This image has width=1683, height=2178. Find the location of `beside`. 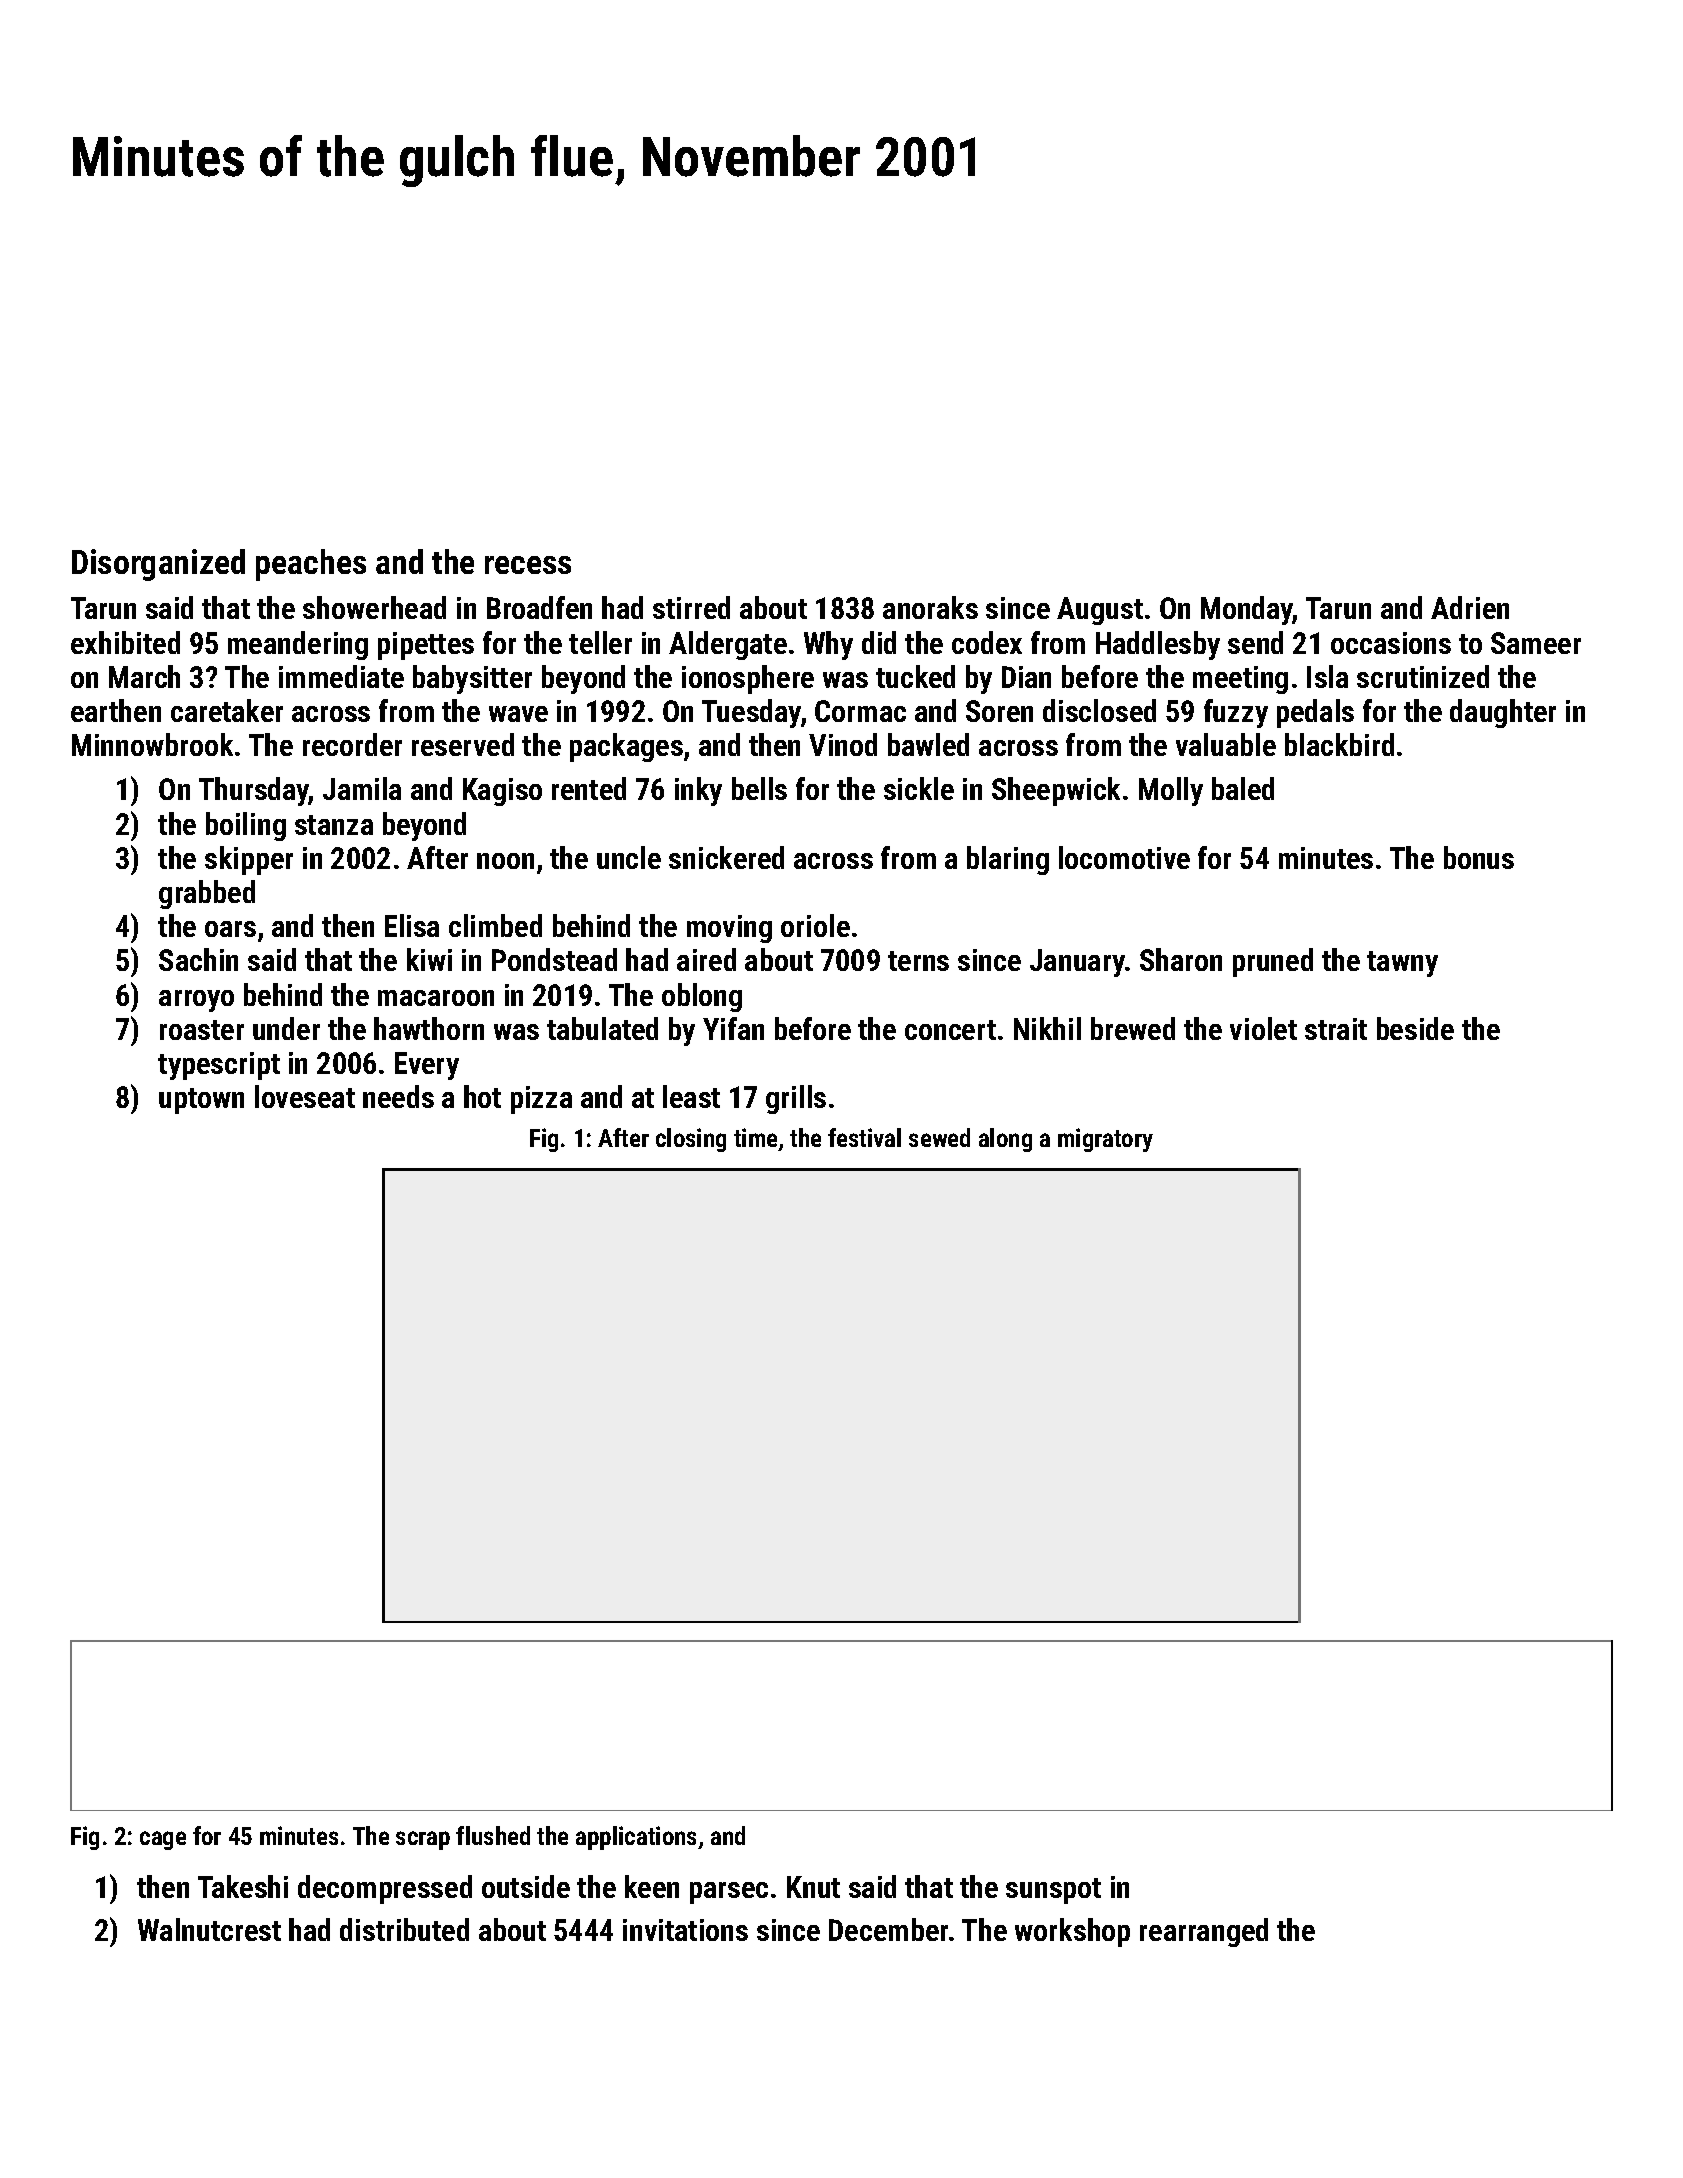

beside is located at coordinates (1415, 1028).
